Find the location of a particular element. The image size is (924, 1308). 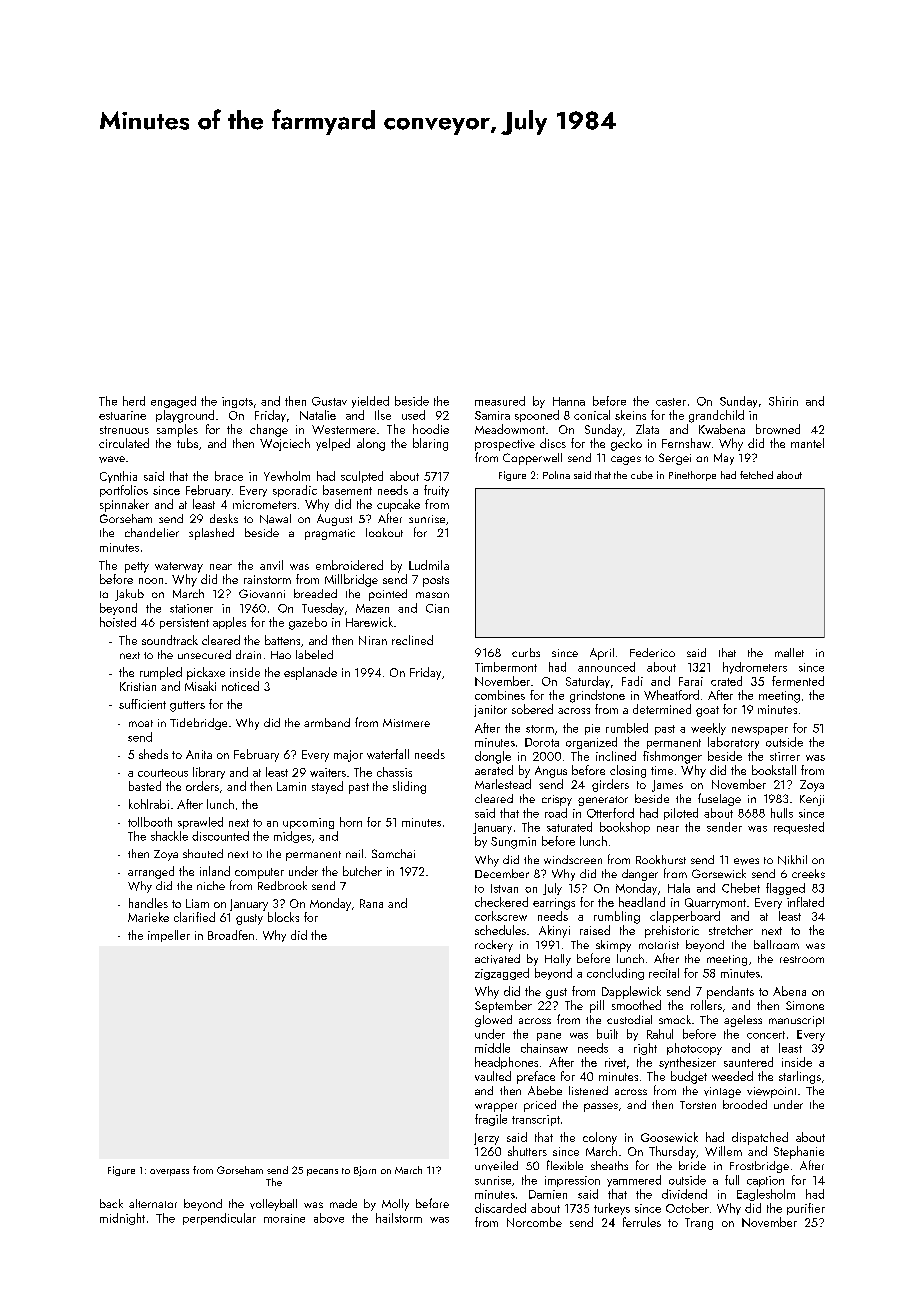

requested is located at coordinates (799, 828).
